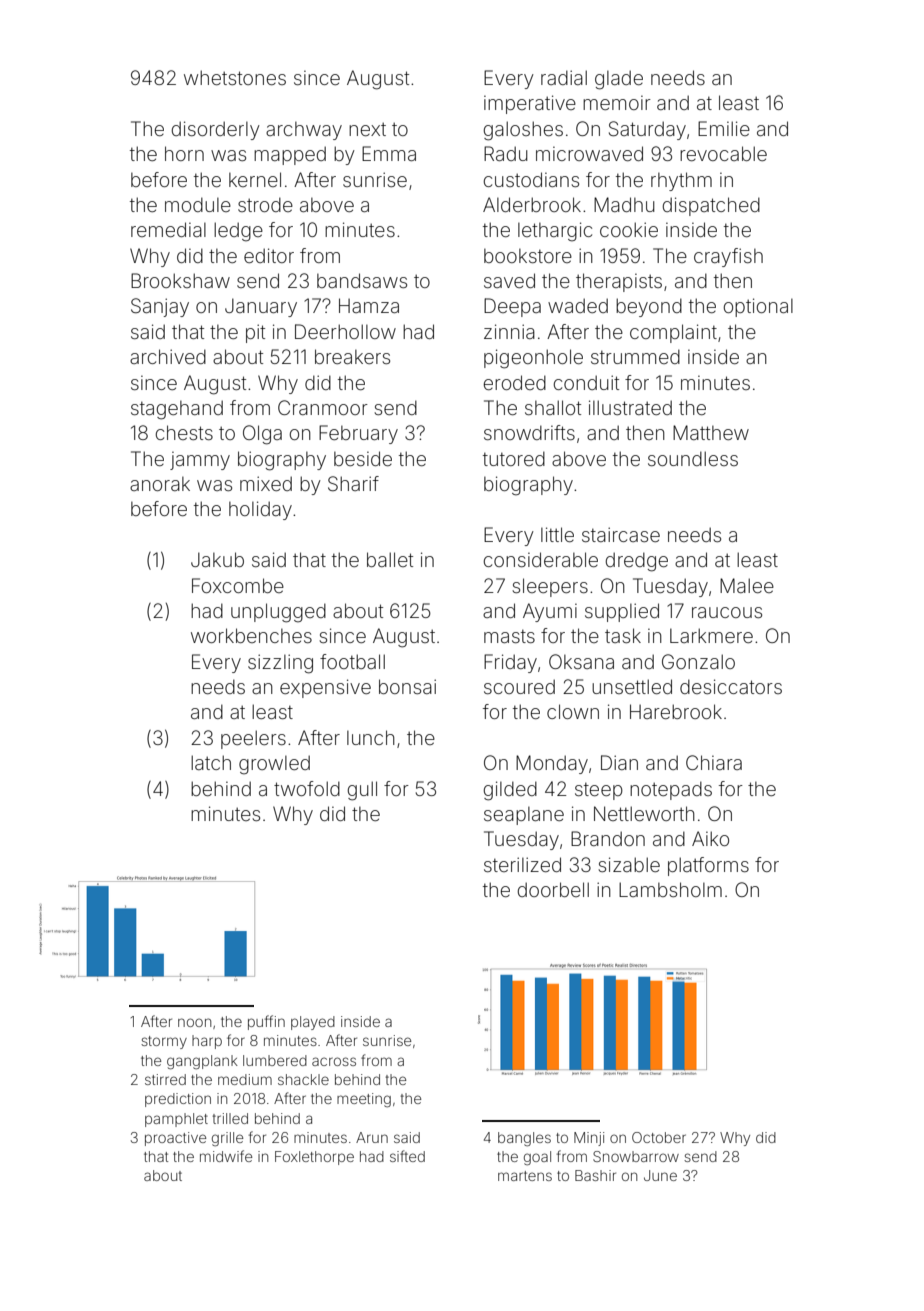 The image size is (924, 1311). Describe the element at coordinates (168, 229) in the screenshot. I see `remedial` at that location.
